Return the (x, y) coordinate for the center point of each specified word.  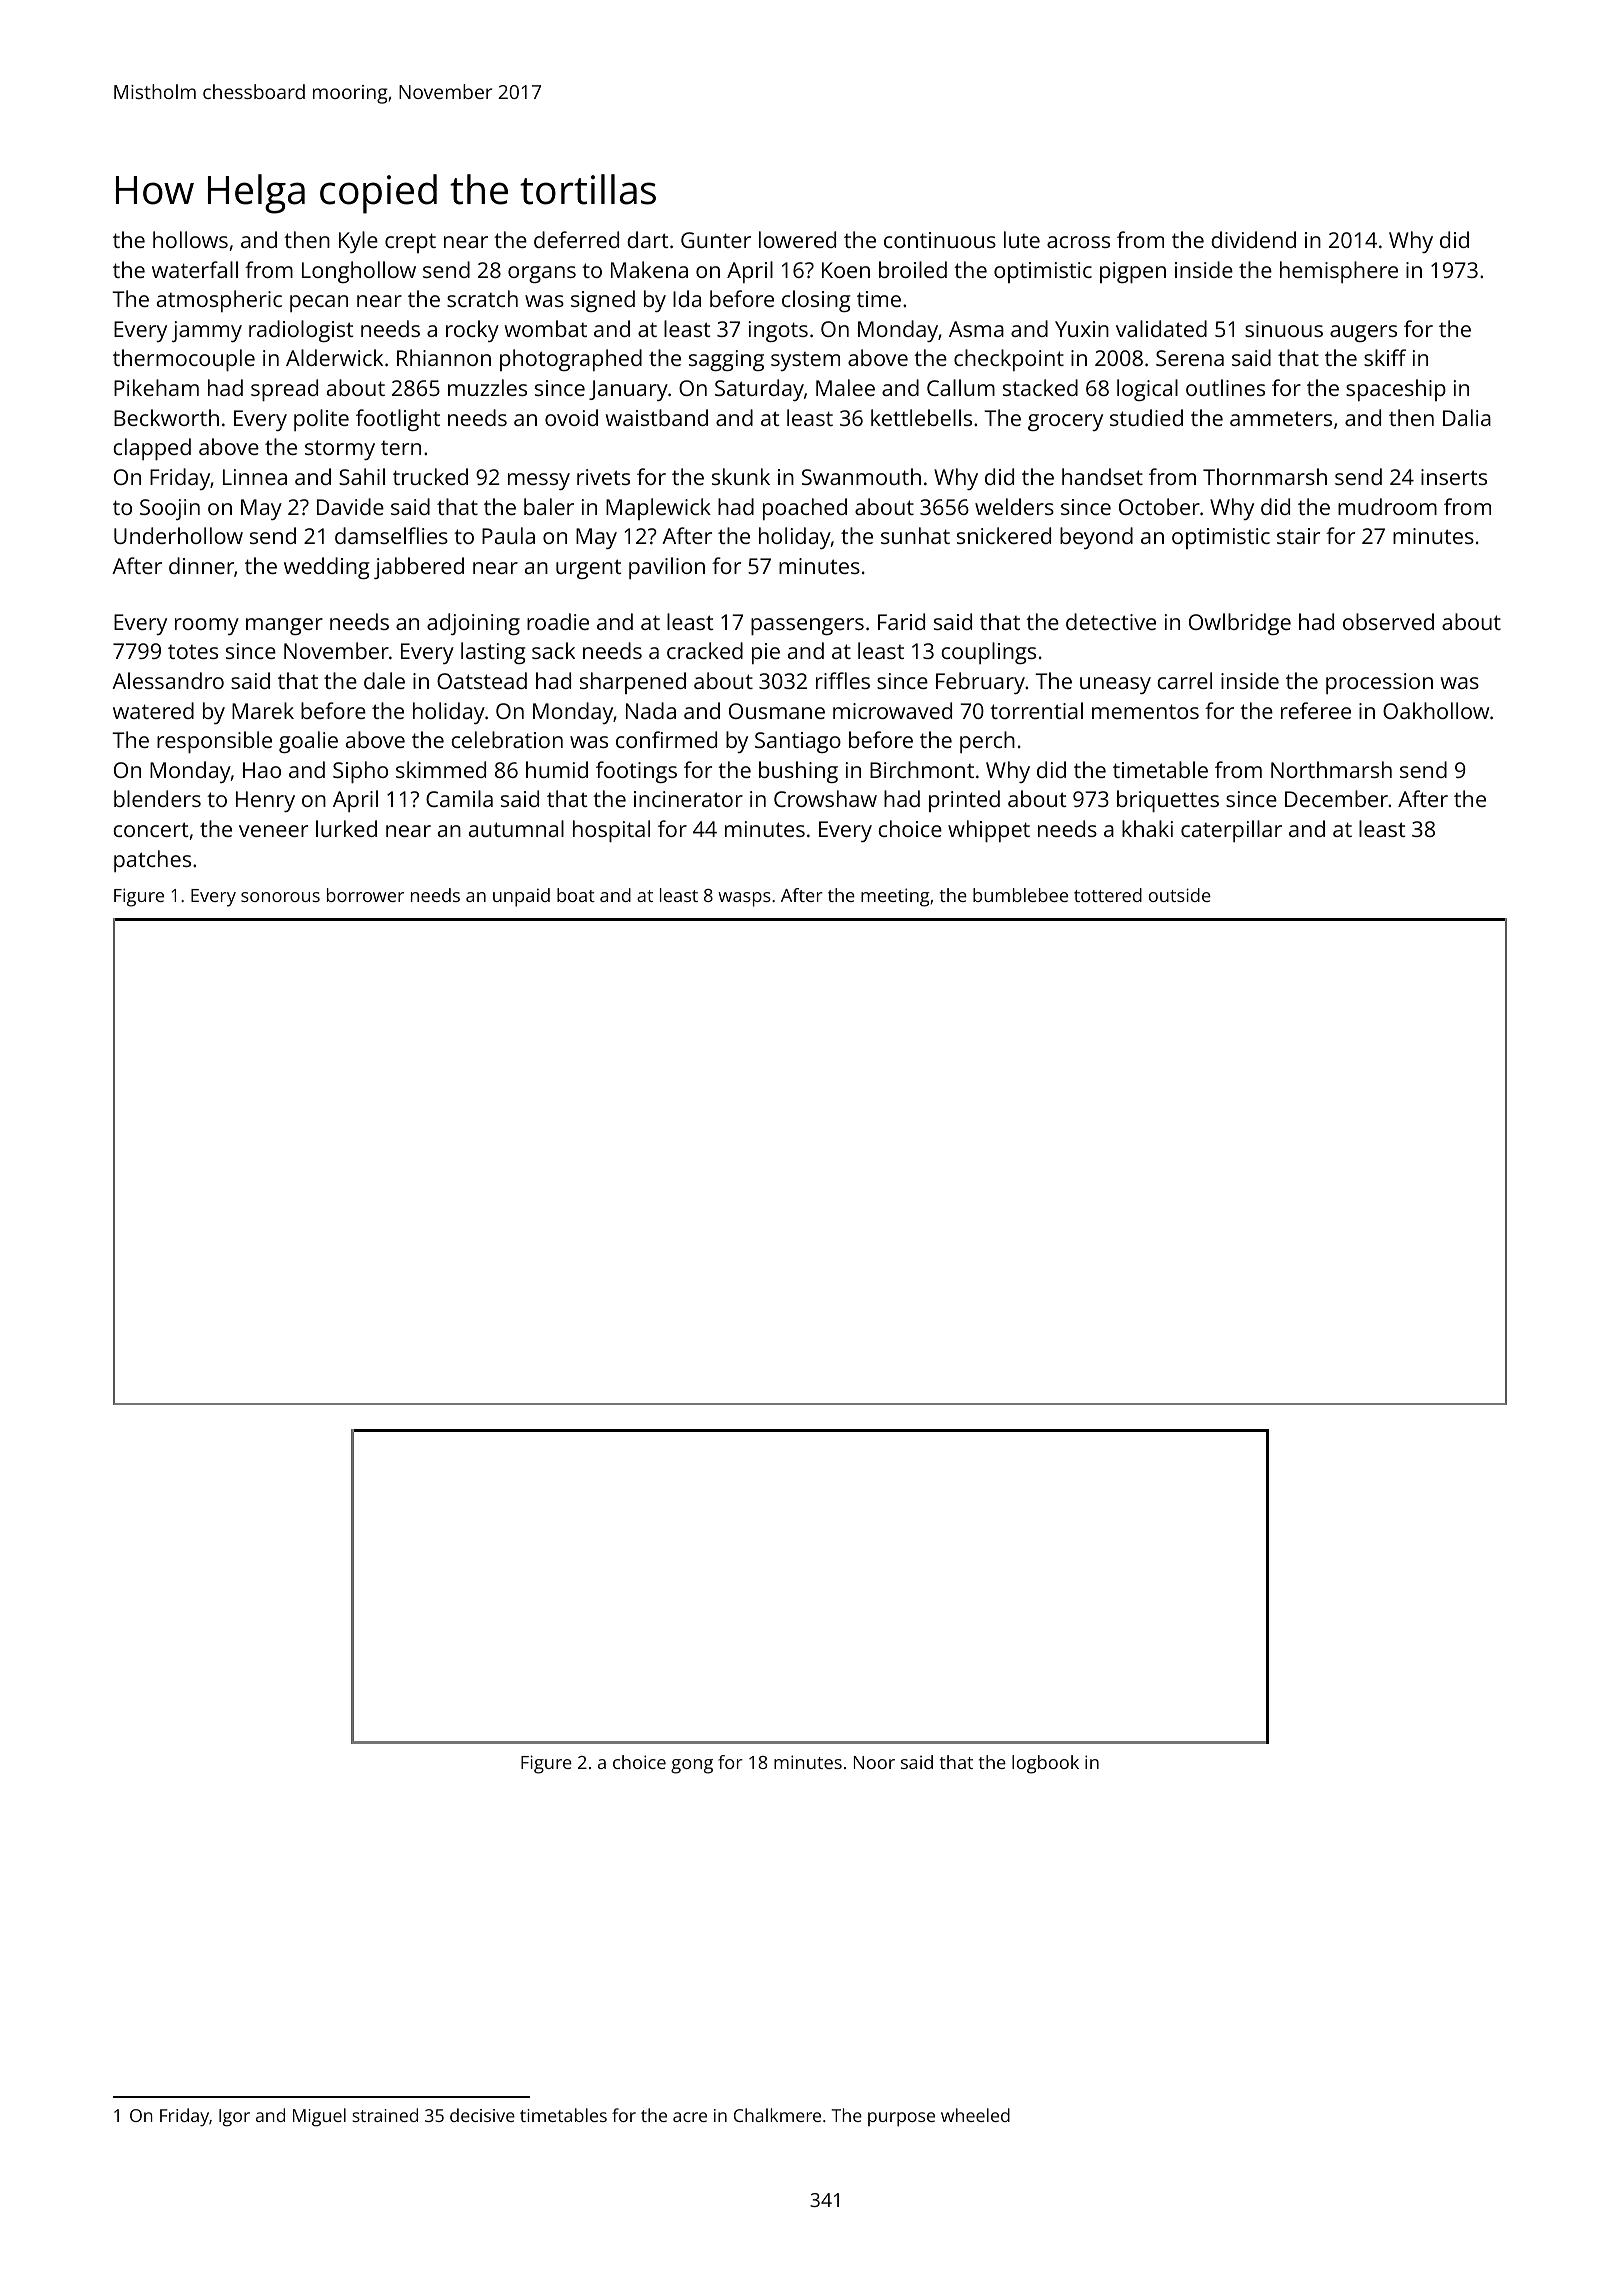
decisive (482, 2115)
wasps (744, 899)
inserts (1454, 477)
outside (1180, 895)
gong (692, 1766)
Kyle (358, 242)
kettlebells (921, 417)
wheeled (975, 2115)
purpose (901, 2119)
